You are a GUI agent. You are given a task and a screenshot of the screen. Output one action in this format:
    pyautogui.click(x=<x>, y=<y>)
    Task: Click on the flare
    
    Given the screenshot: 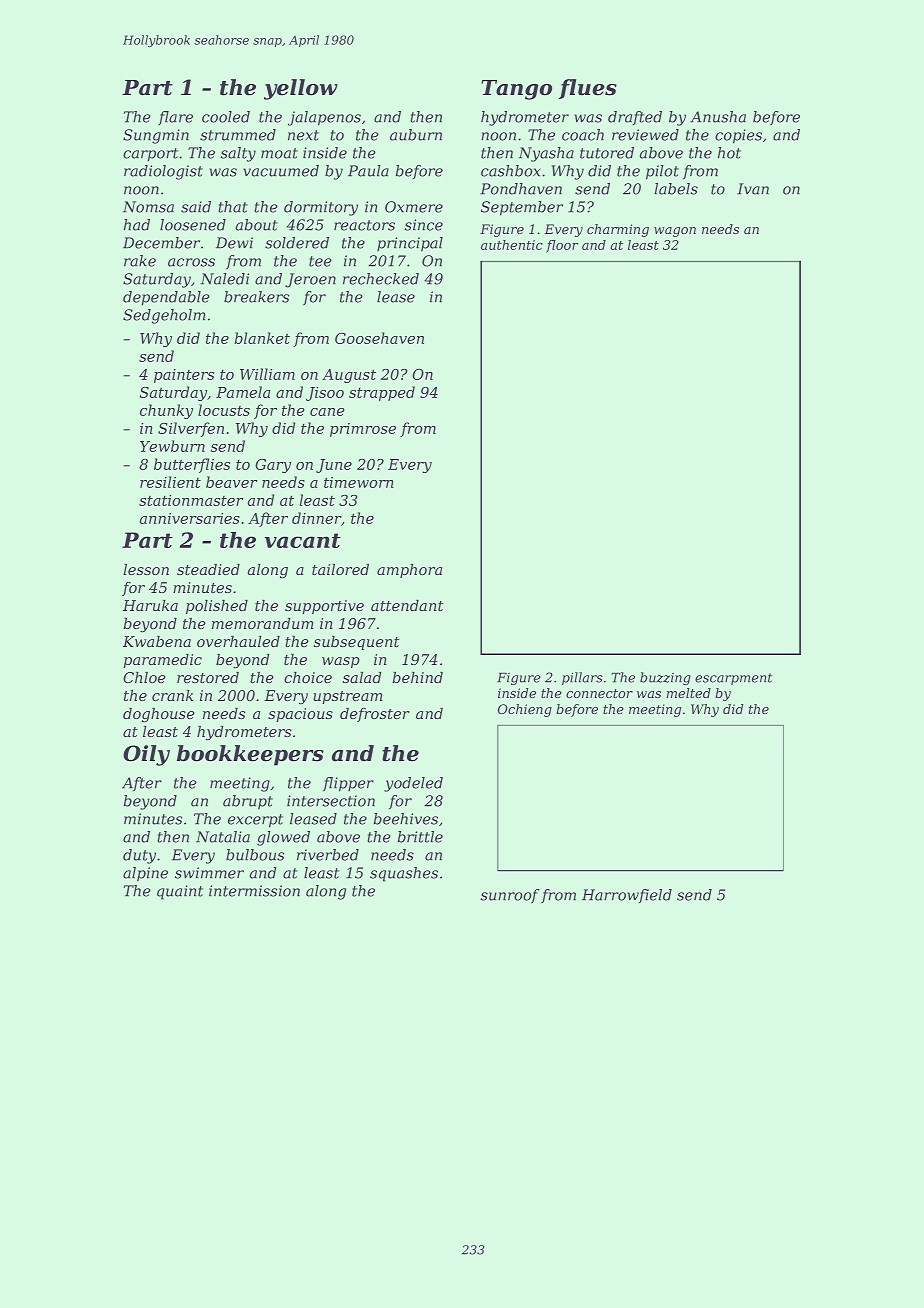 What is the action you would take?
    pyautogui.click(x=175, y=118)
